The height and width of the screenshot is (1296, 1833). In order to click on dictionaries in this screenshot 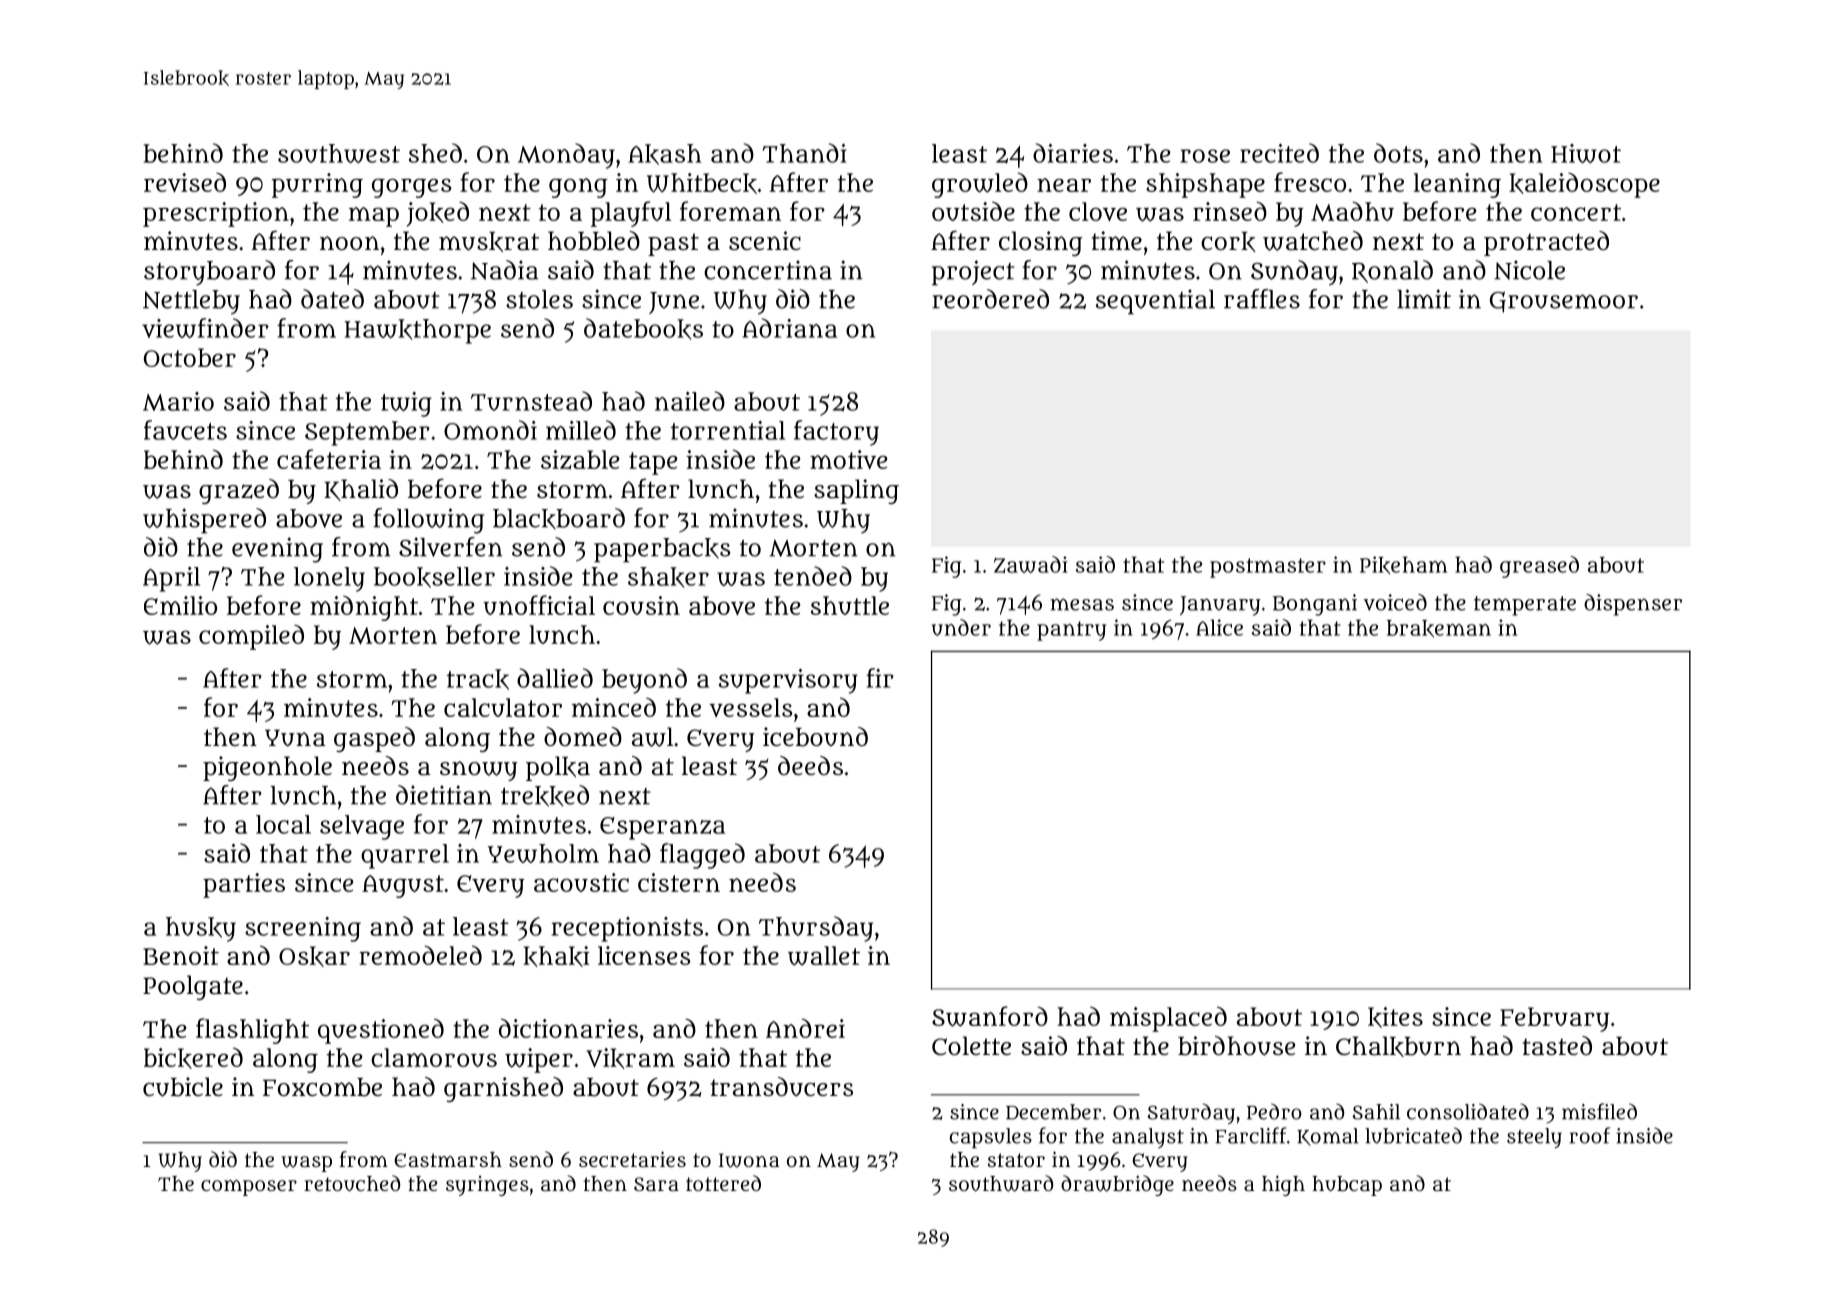, I will do `click(568, 1028)`.
